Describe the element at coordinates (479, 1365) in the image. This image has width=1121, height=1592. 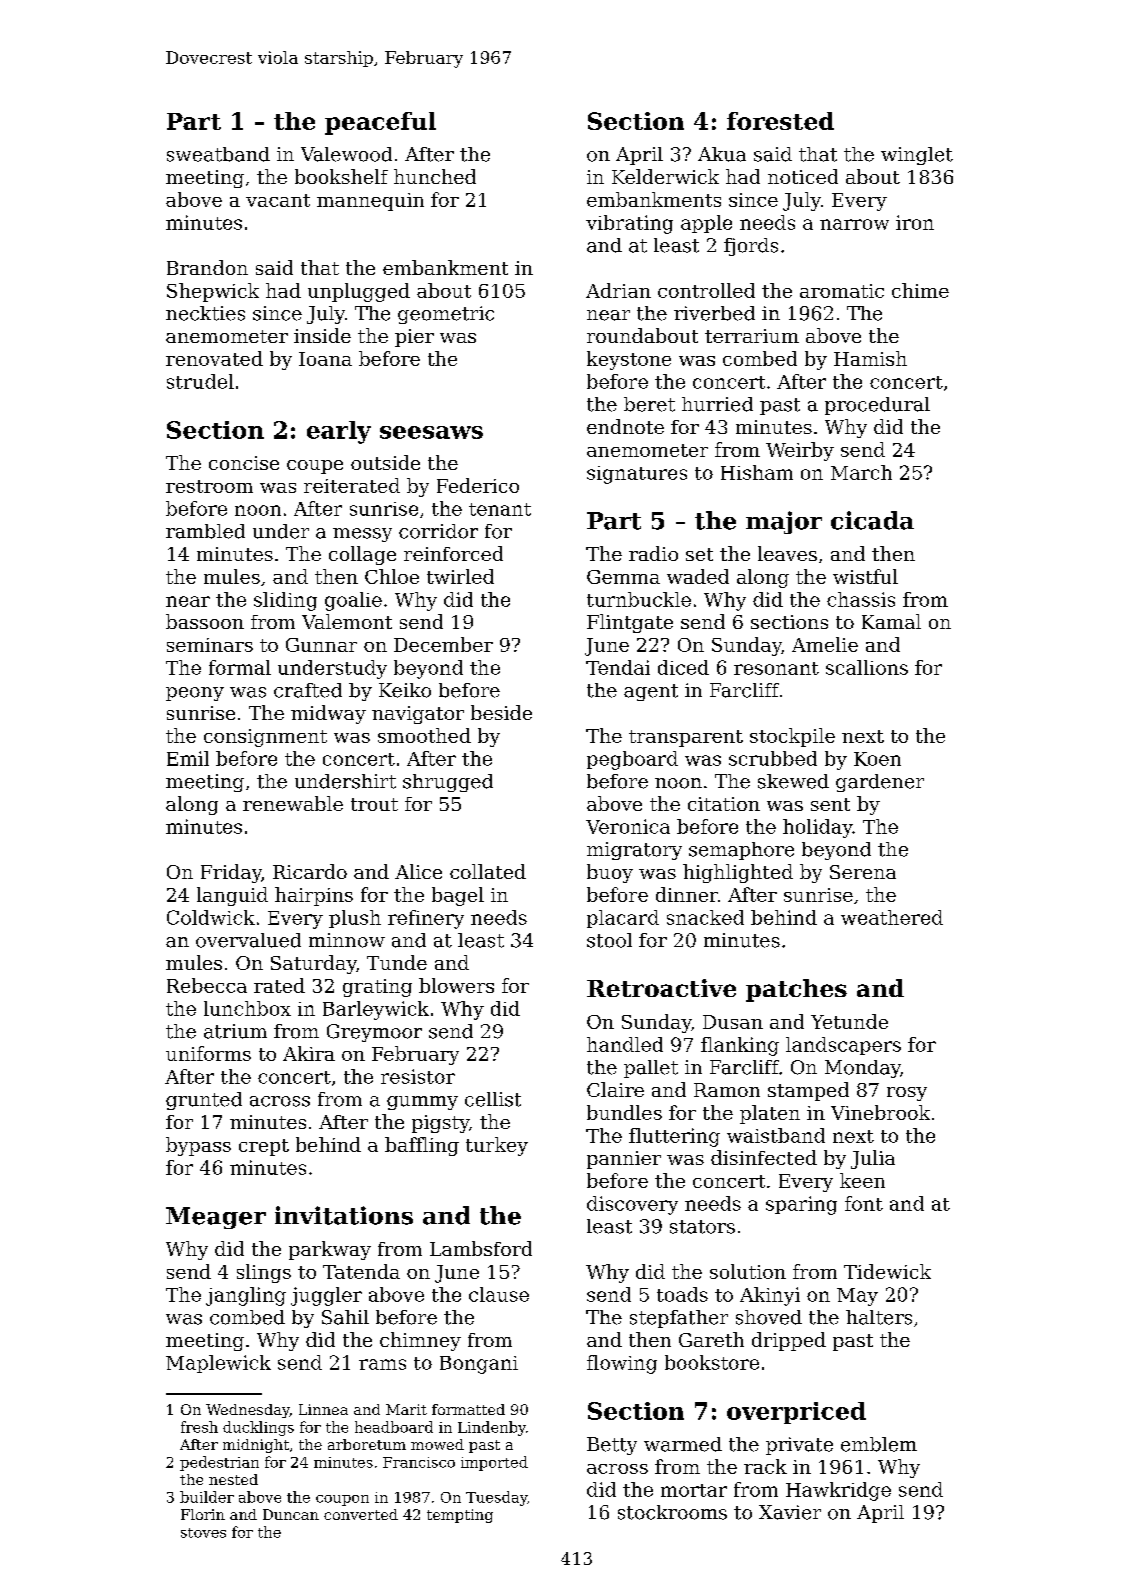
I see `Bongani` at that location.
